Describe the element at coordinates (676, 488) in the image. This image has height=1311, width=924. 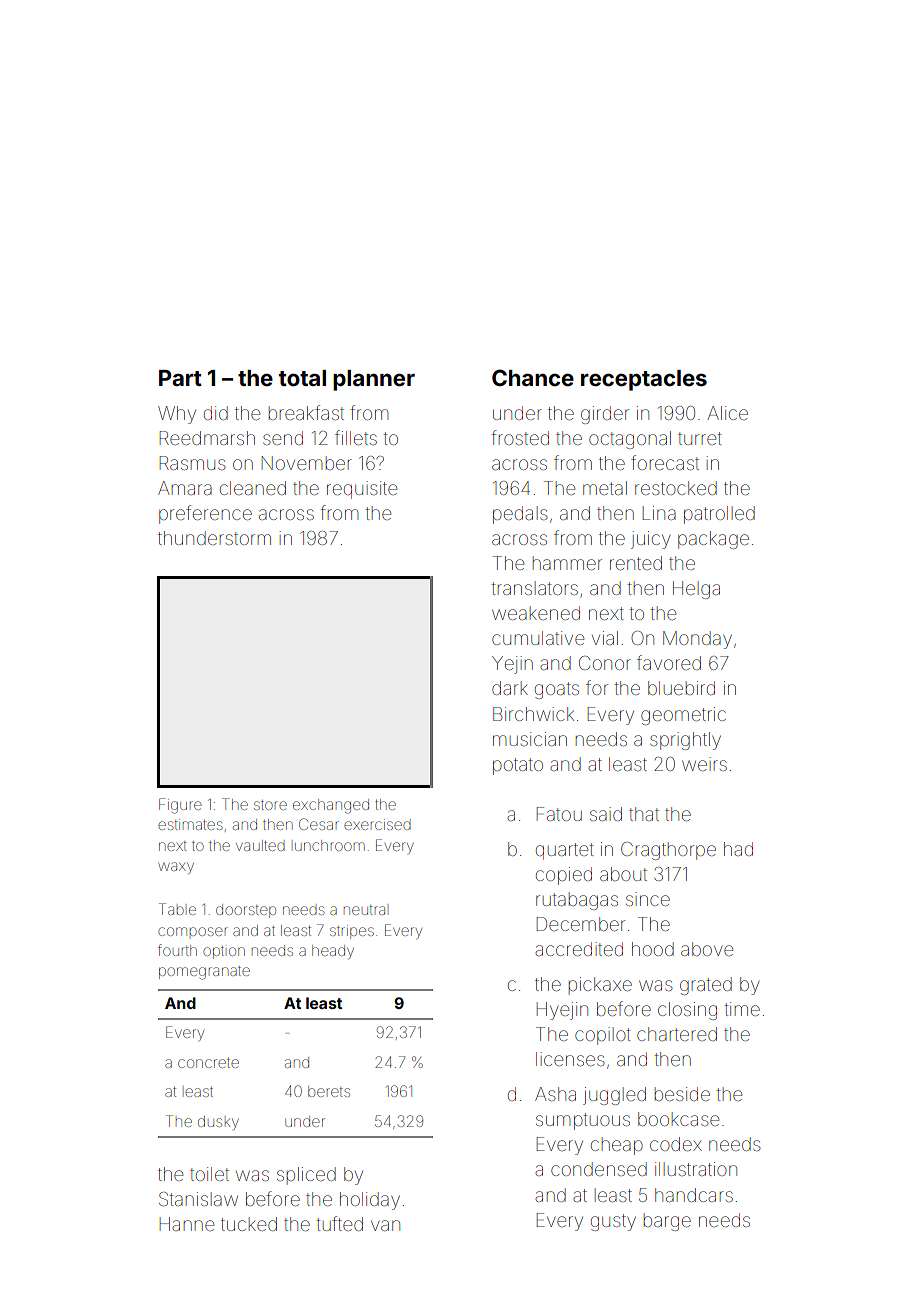
I see `restocked` at that location.
